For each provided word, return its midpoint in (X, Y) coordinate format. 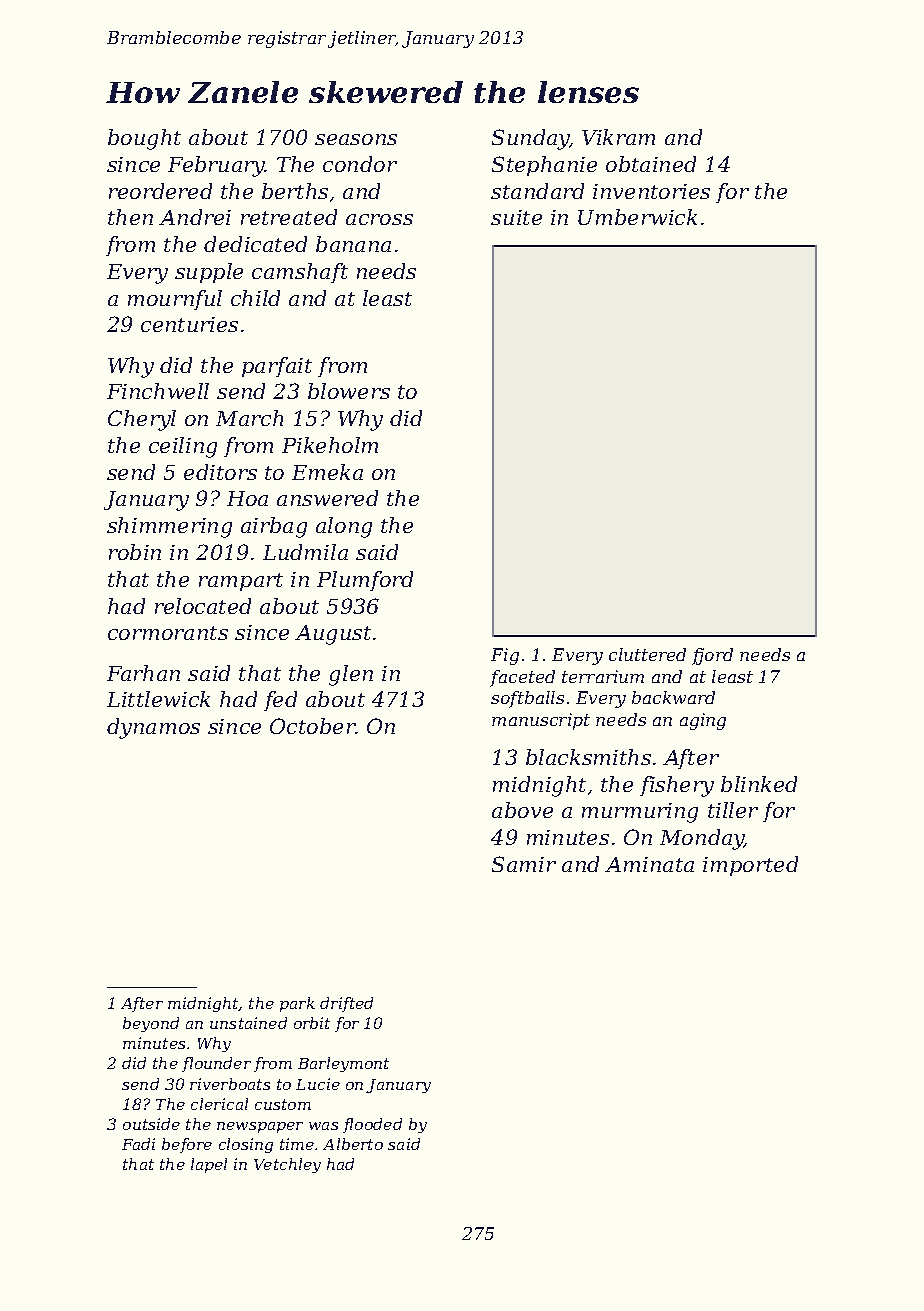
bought (144, 139)
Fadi (138, 1144)
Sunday (531, 139)
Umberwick (637, 217)
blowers (349, 391)
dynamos (153, 728)
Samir (524, 864)
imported (750, 866)
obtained (651, 164)
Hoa (247, 498)
